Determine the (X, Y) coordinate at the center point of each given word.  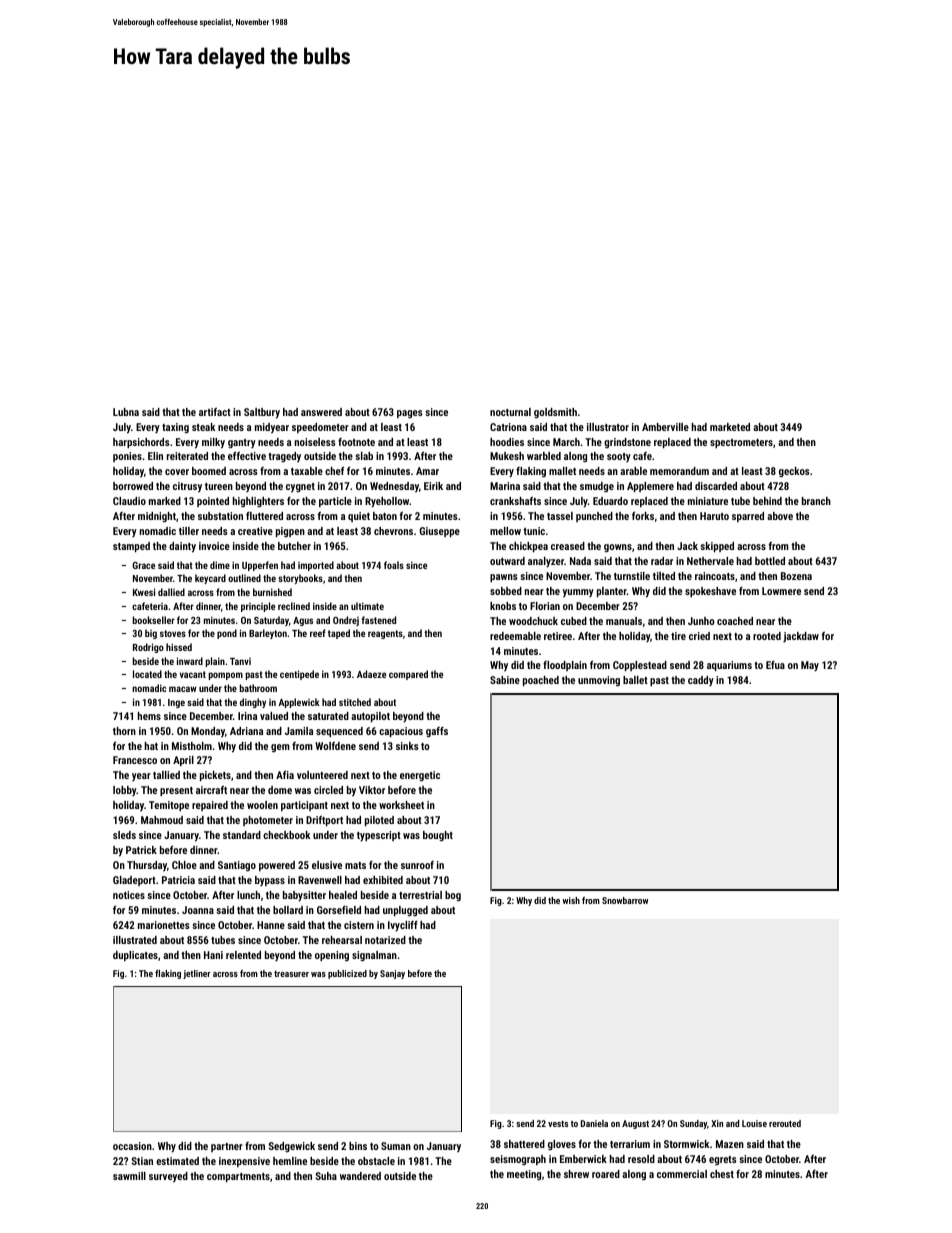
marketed (730, 427)
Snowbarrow (625, 900)
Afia (285, 774)
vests (558, 1124)
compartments (238, 1177)
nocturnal (510, 412)
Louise (754, 1123)
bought (438, 836)
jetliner (196, 974)
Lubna (126, 412)
